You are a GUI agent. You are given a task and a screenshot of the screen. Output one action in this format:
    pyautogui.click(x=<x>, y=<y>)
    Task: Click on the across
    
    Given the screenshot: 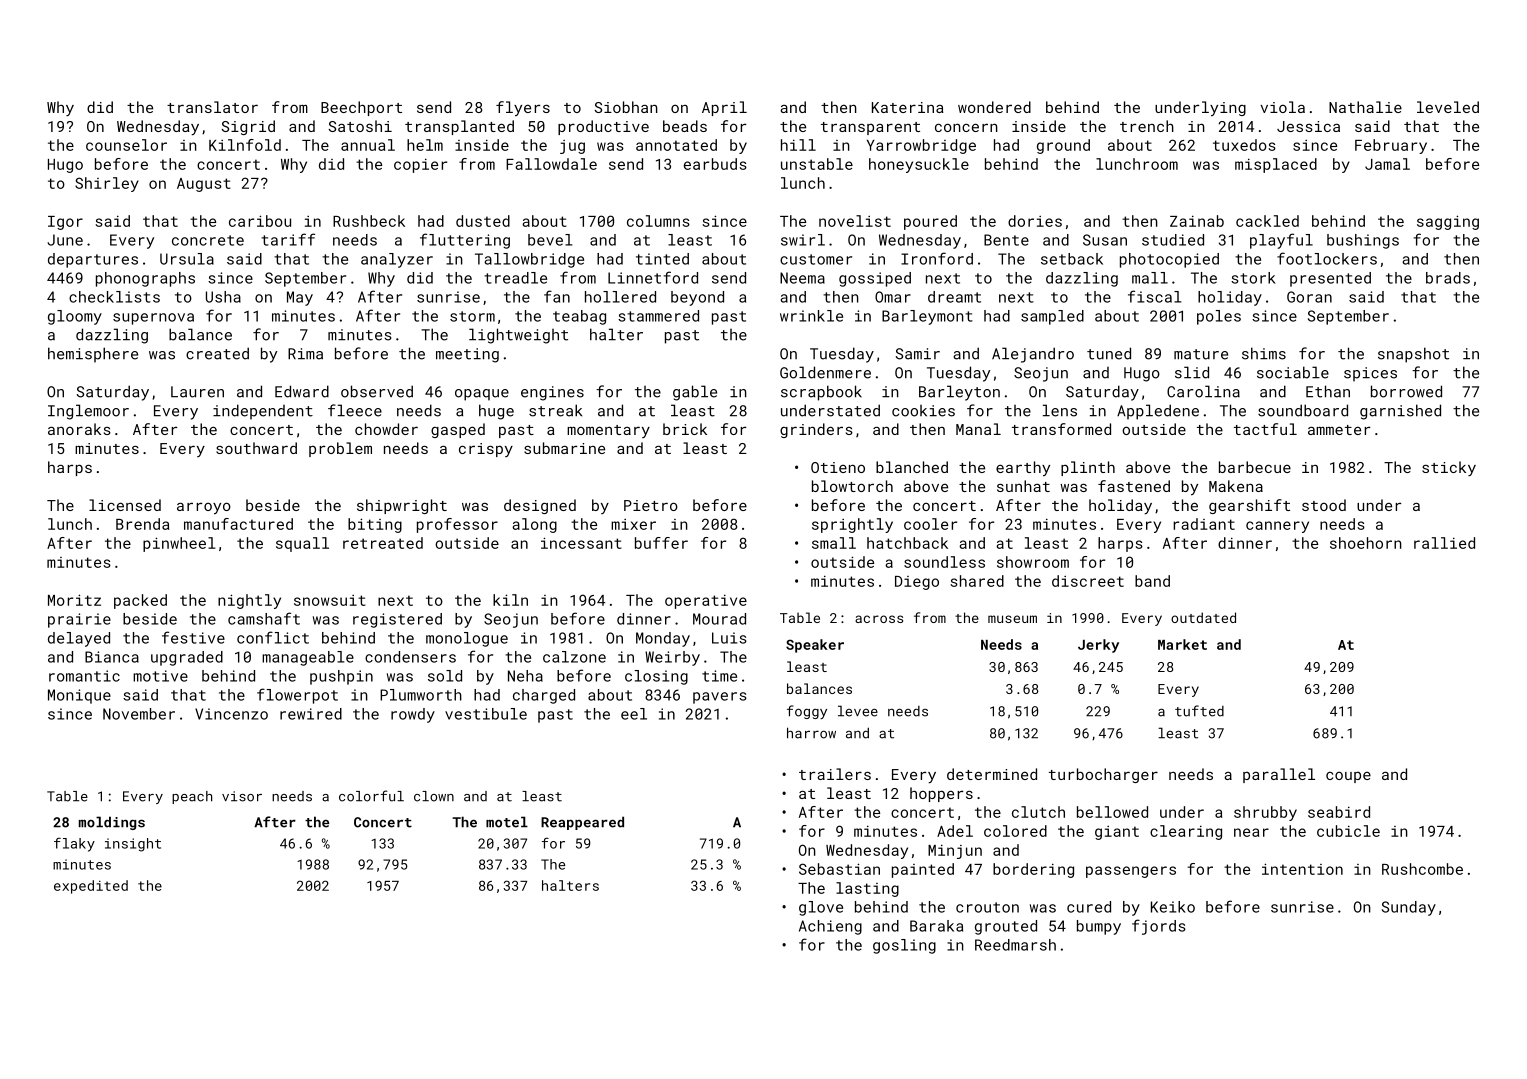 What is the action you would take?
    pyautogui.click(x=879, y=619)
